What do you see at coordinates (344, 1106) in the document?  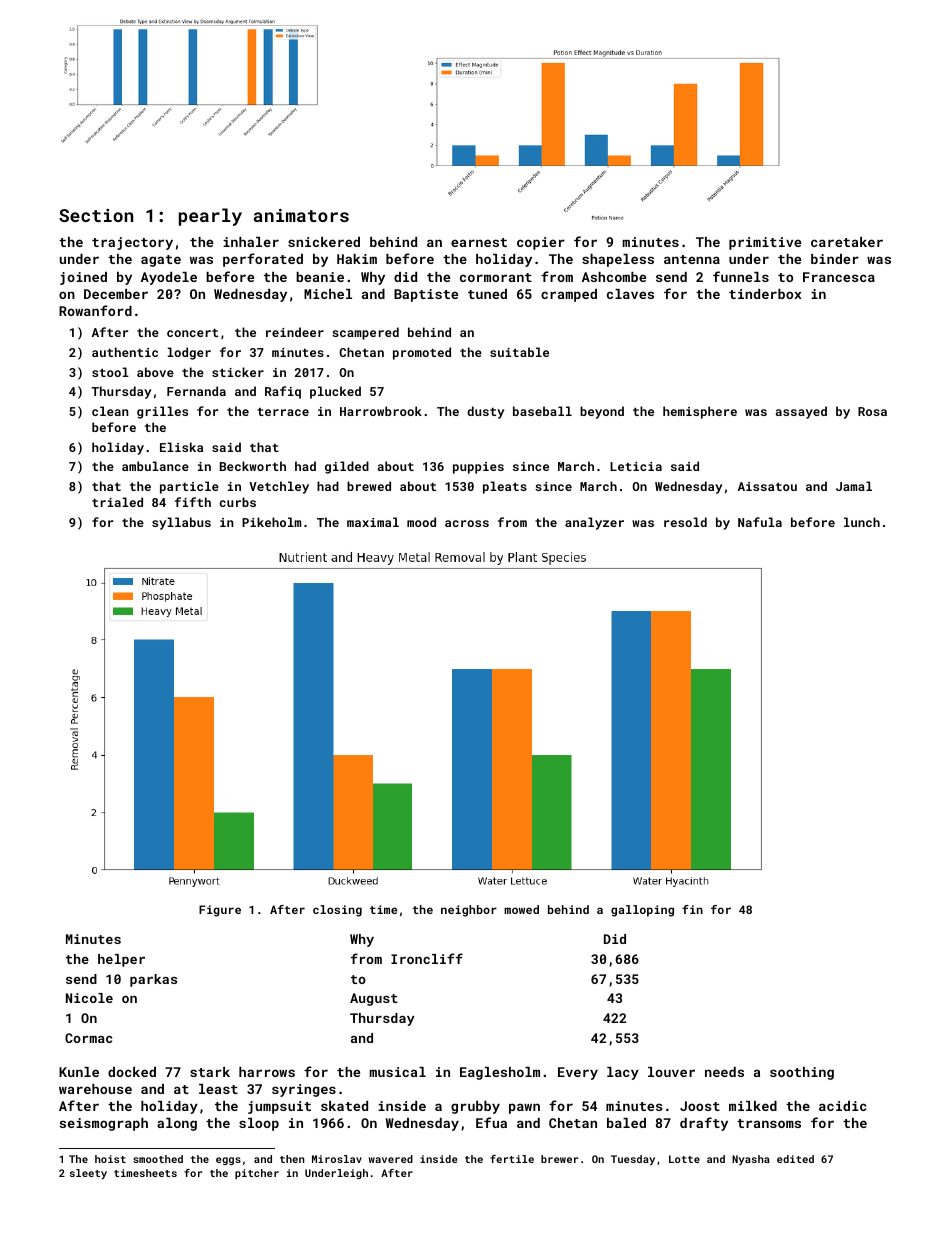 I see `skated` at bounding box center [344, 1106].
